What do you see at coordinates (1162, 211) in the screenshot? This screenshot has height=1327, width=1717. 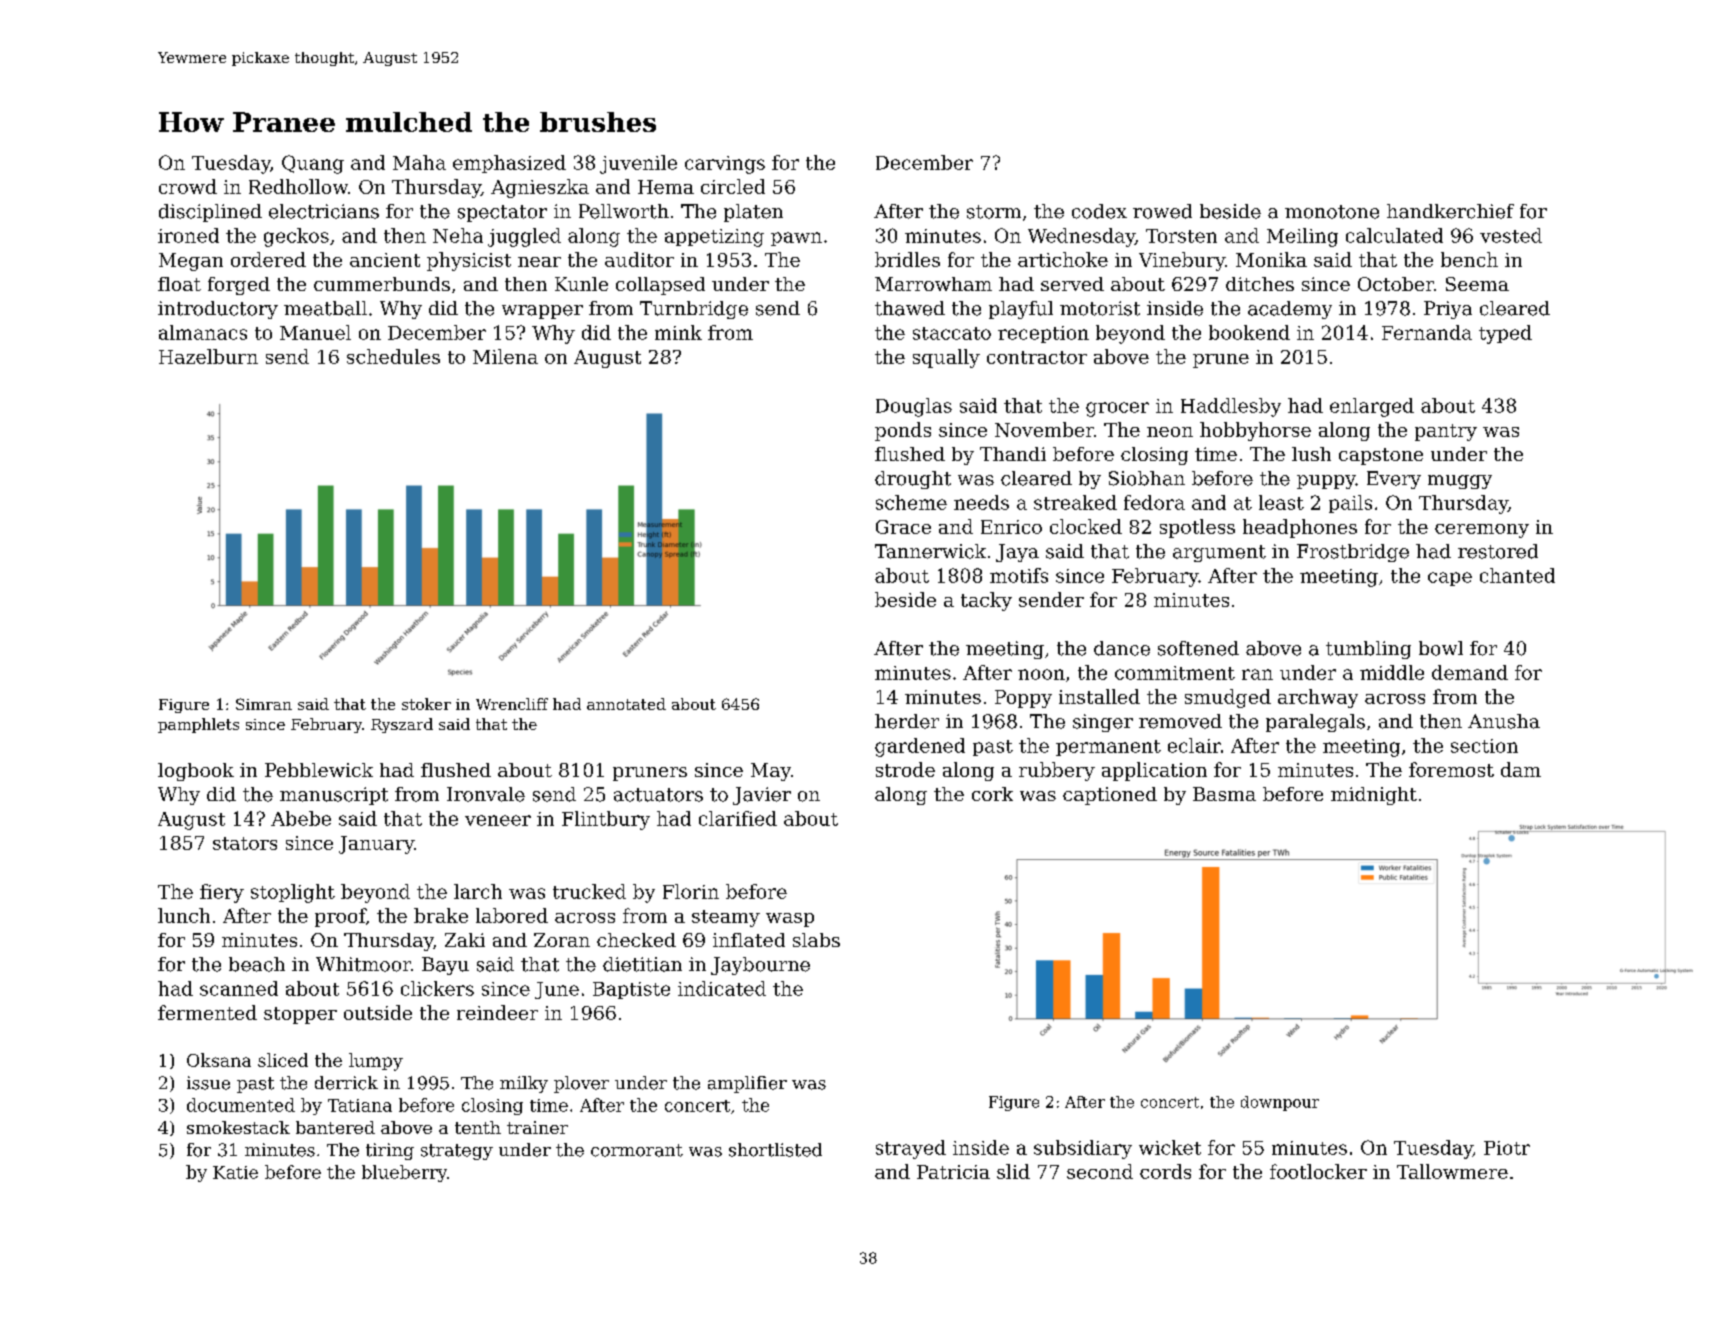 I see `rowed` at bounding box center [1162, 211].
